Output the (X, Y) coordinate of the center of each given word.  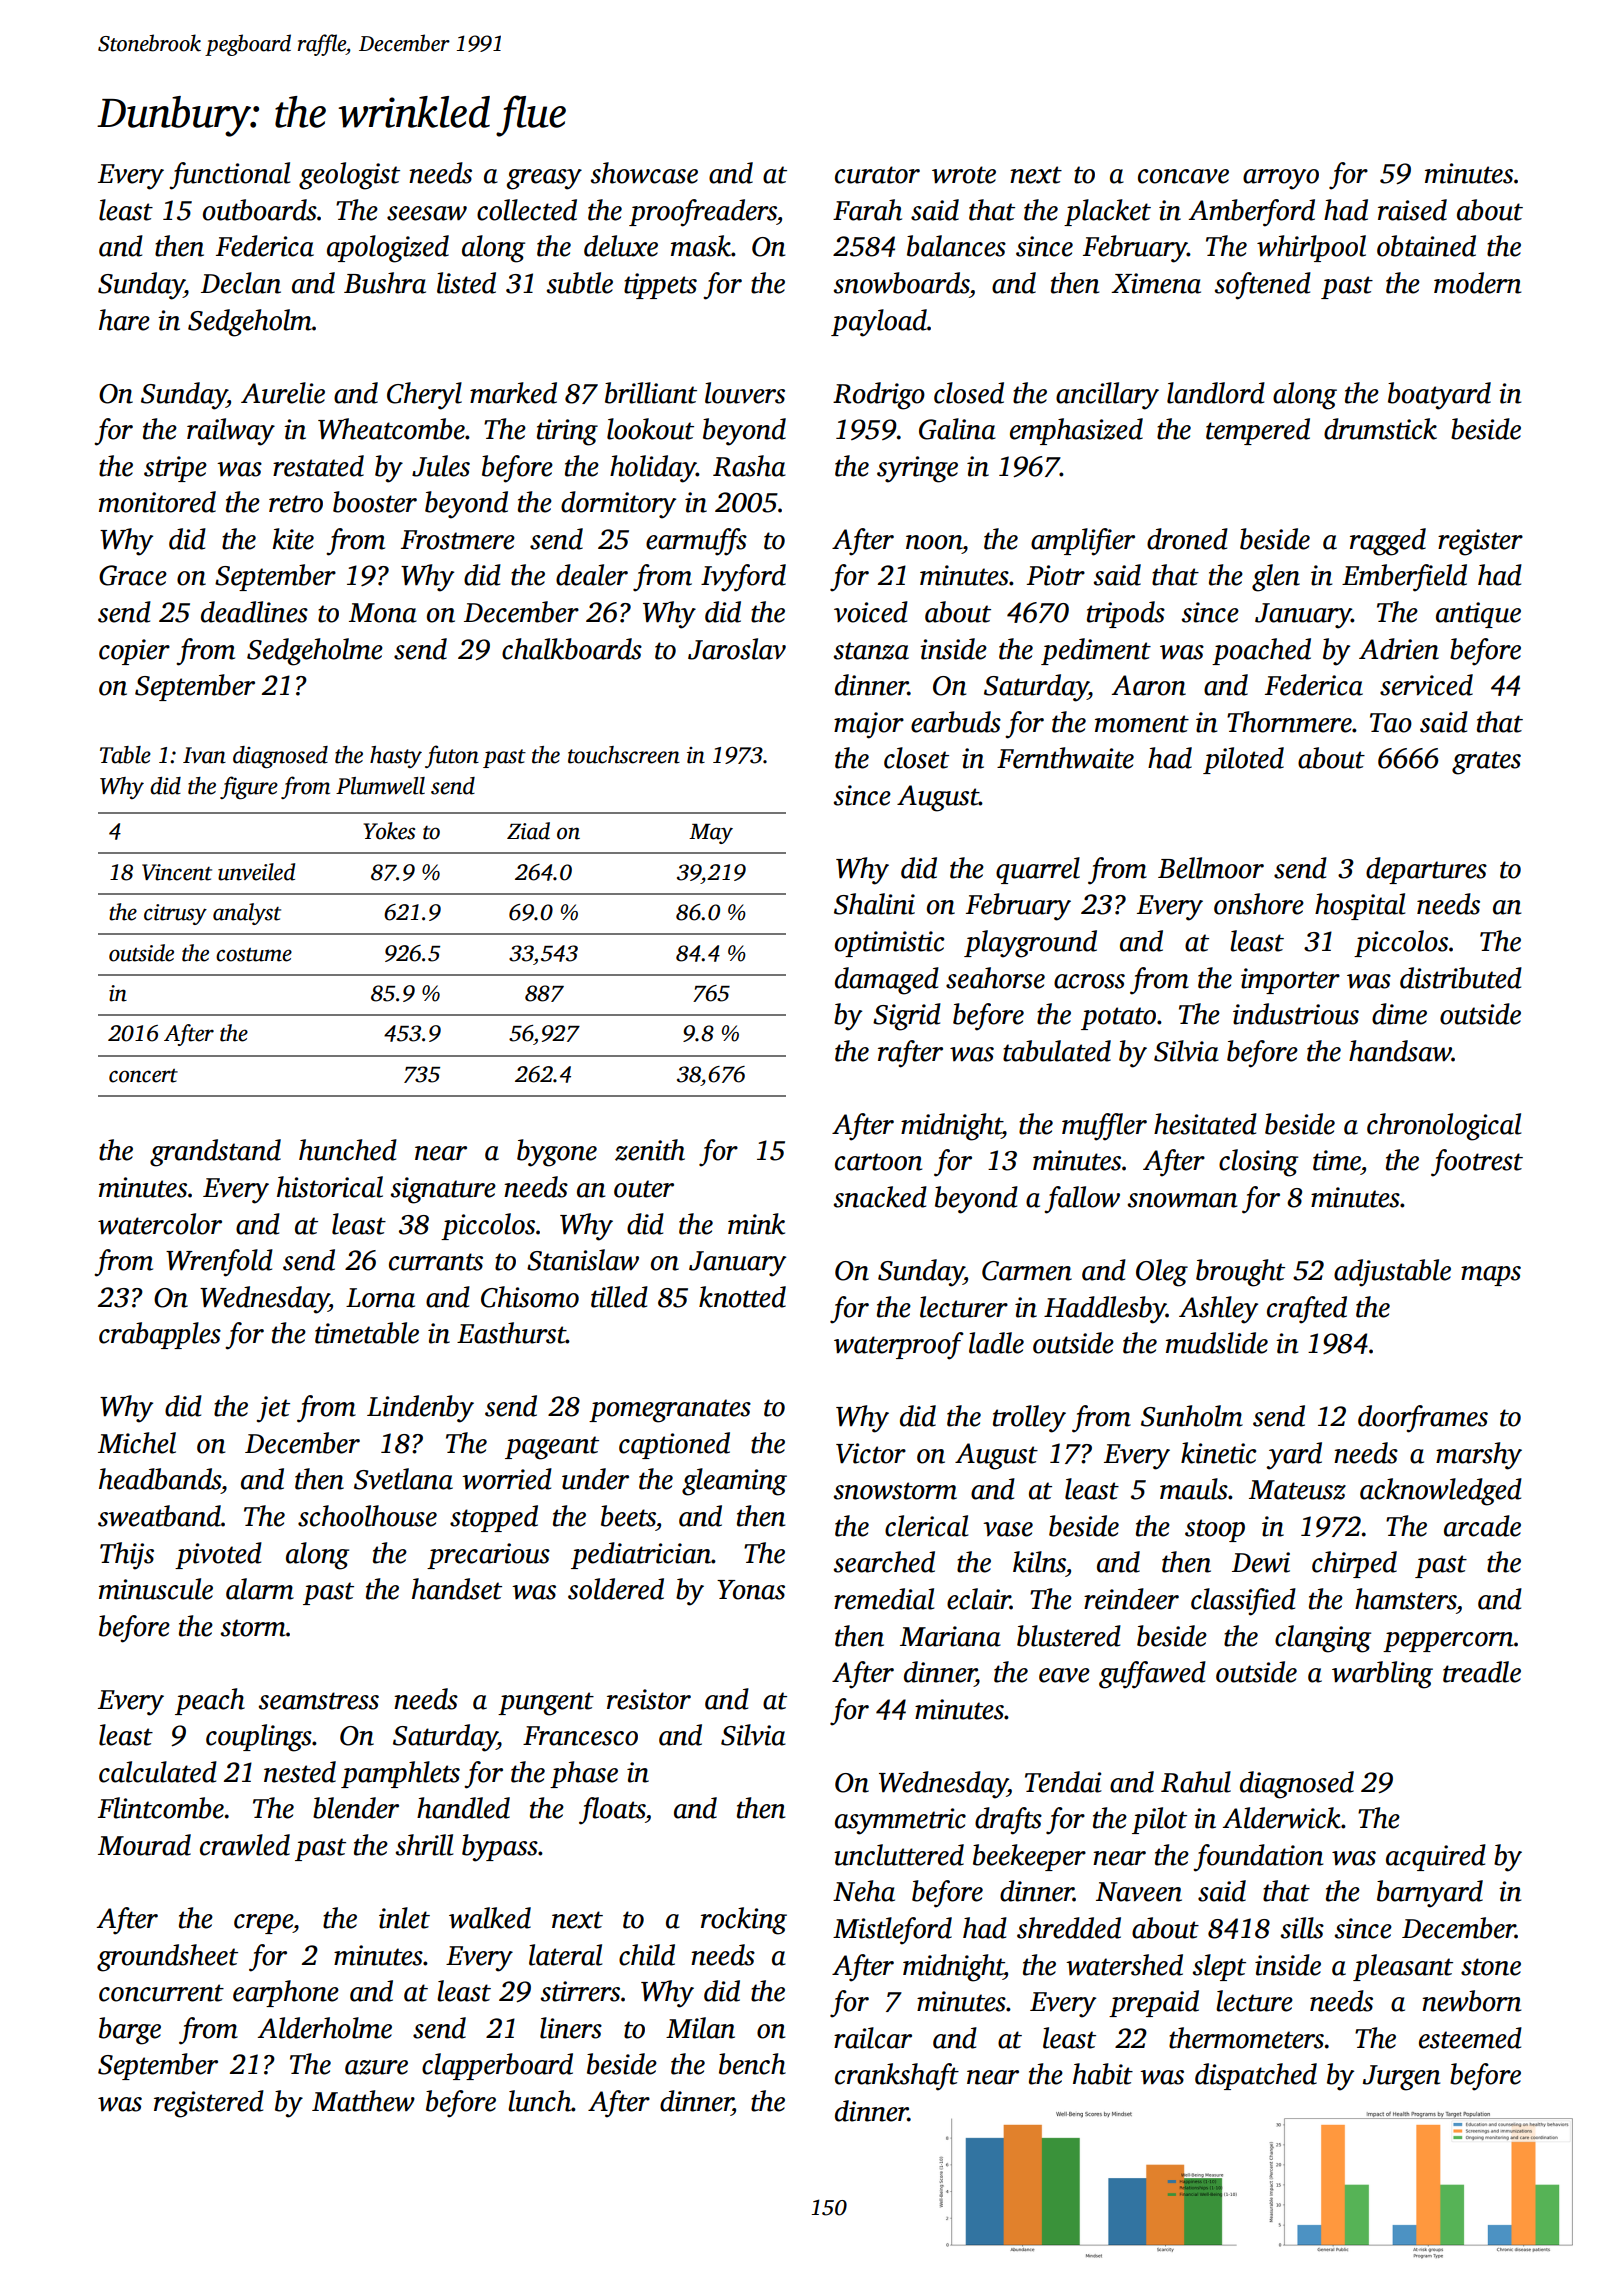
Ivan (204, 755)
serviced (1426, 685)
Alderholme (325, 2028)
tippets (660, 286)
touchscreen (624, 755)
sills (1302, 1928)
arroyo (1281, 179)
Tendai (1063, 1782)
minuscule (156, 1589)
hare (124, 320)
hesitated (1205, 1124)
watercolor (160, 1224)
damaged (887, 981)
